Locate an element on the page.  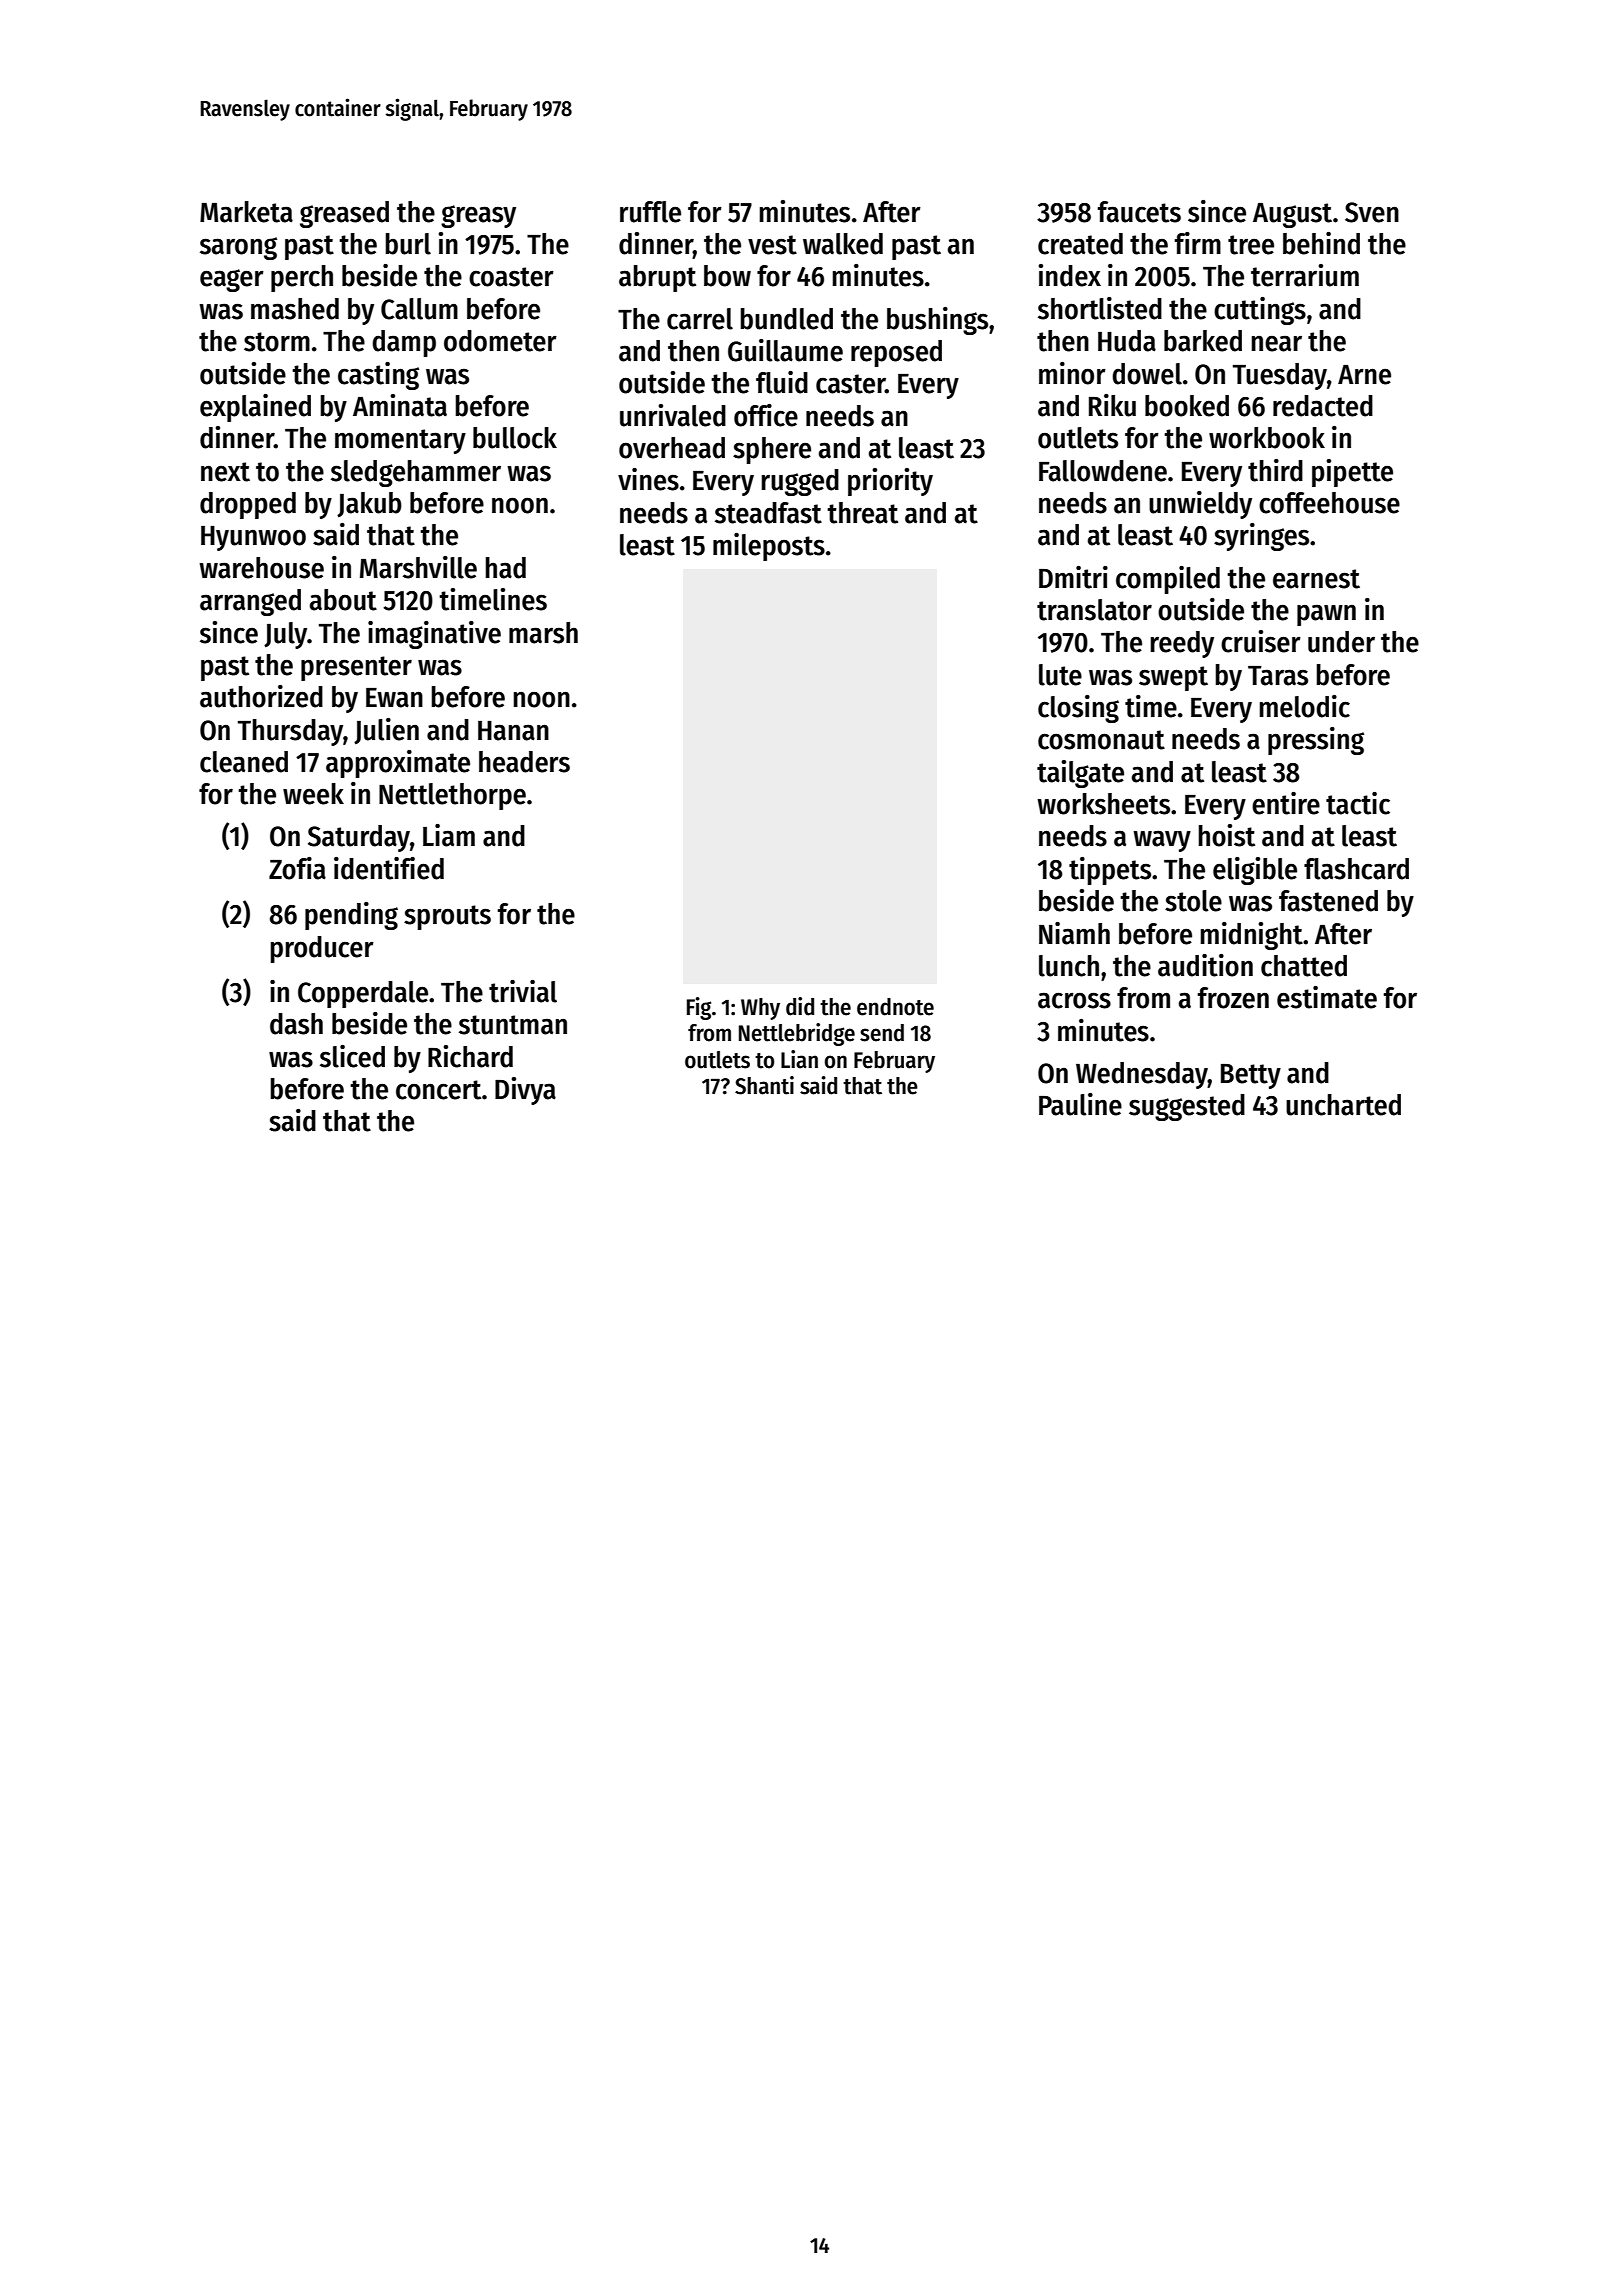
booked is located at coordinates (1187, 406).
